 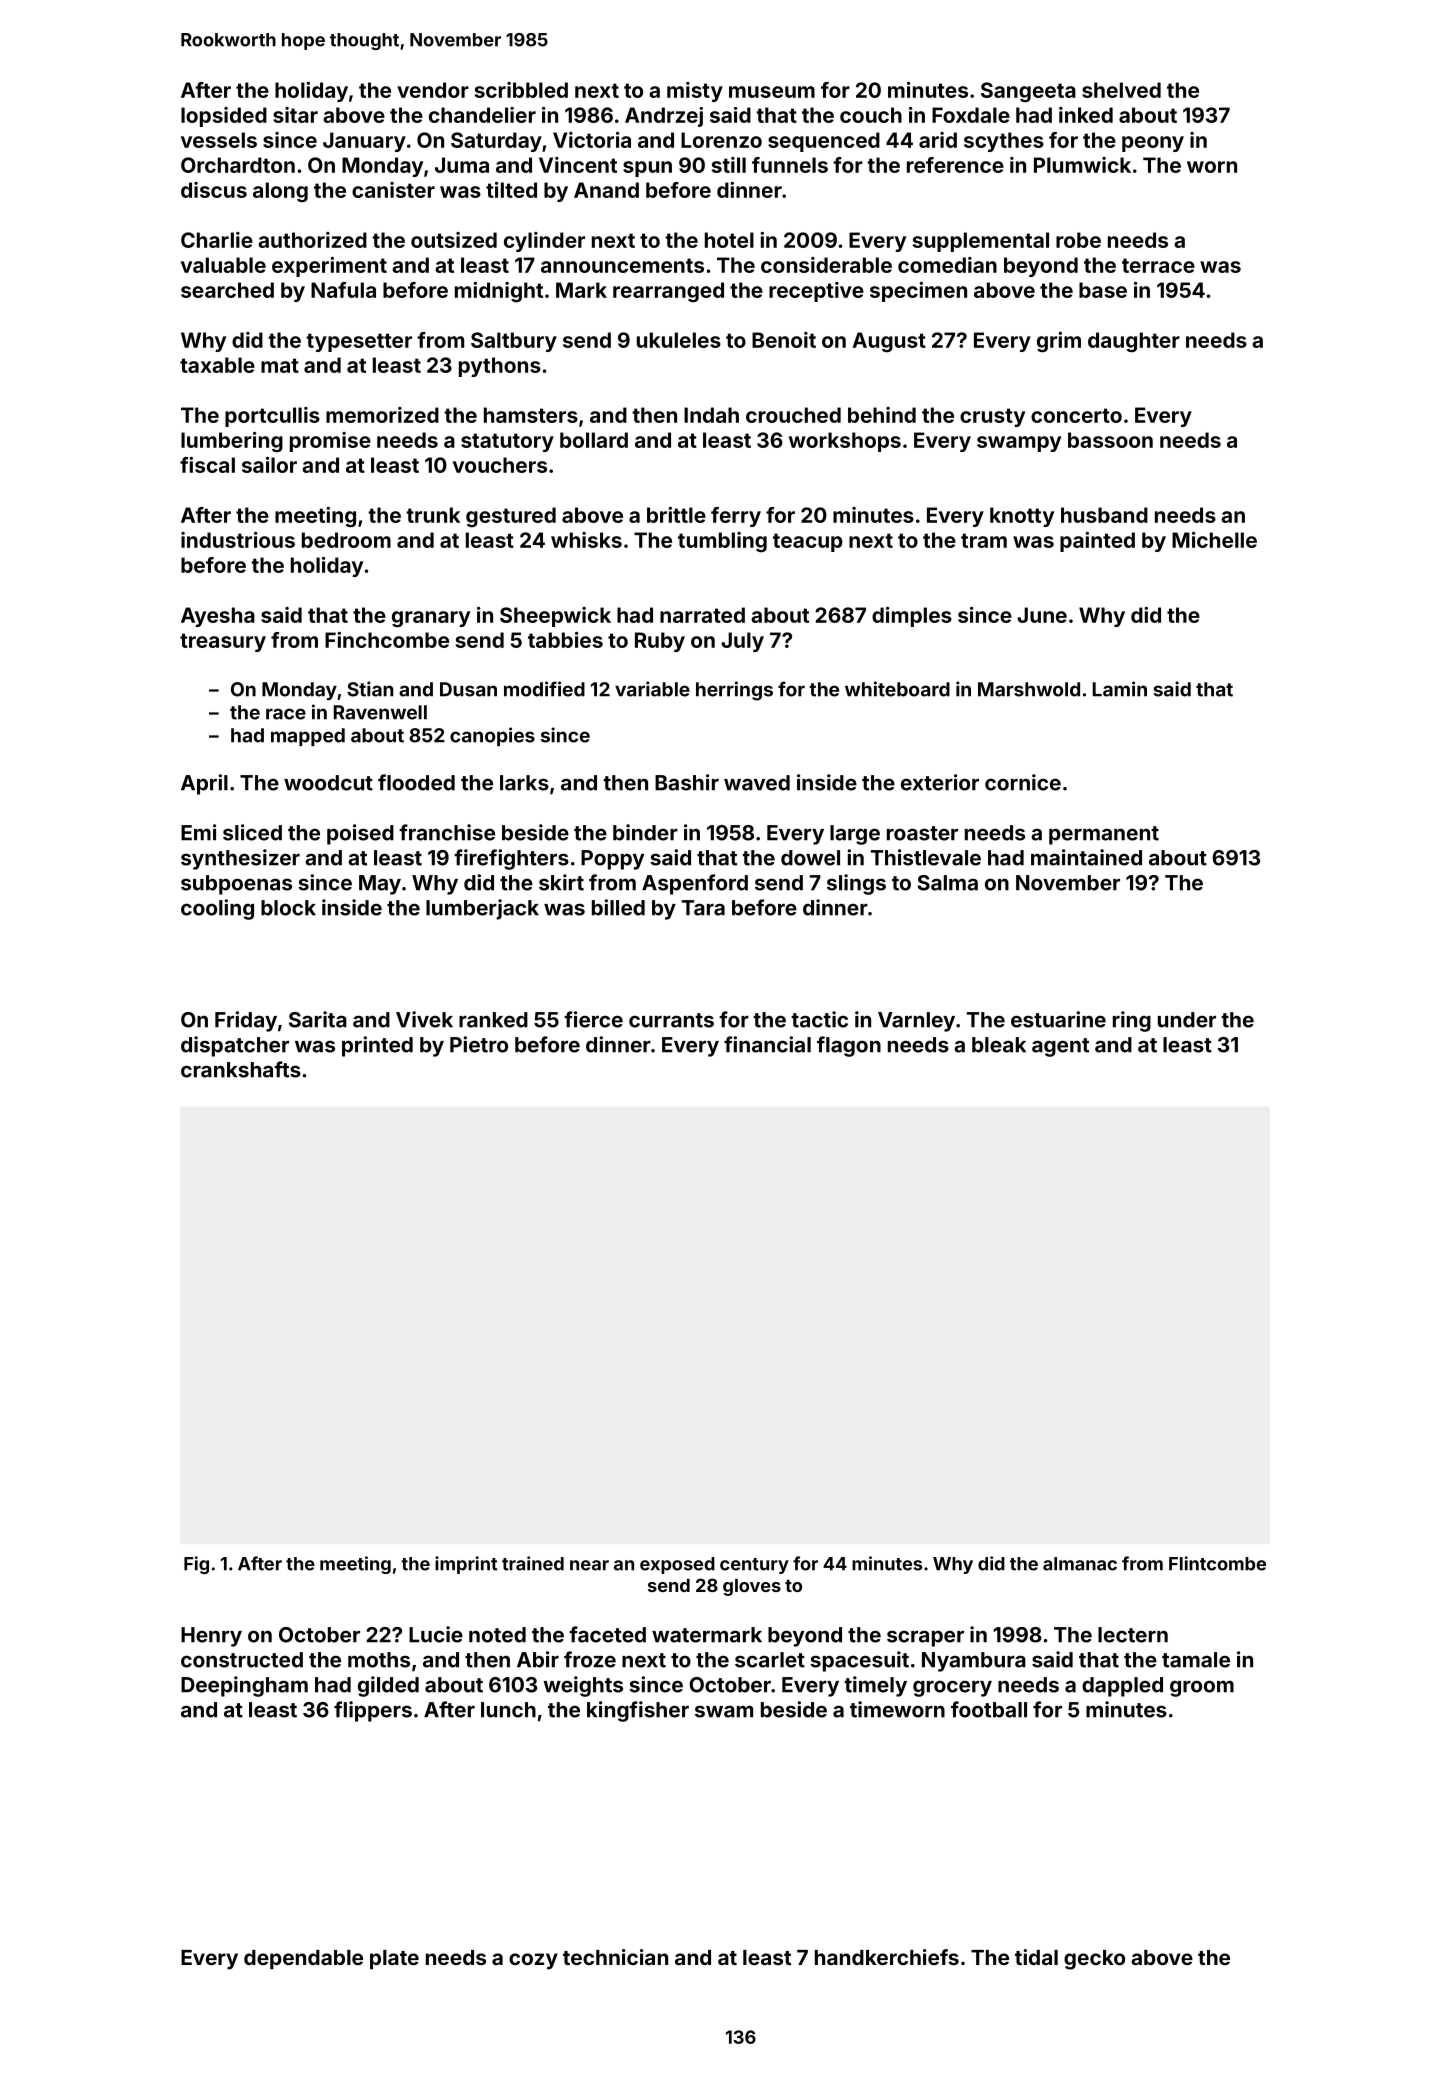 I want to click on Sangeeta, so click(x=1028, y=92).
